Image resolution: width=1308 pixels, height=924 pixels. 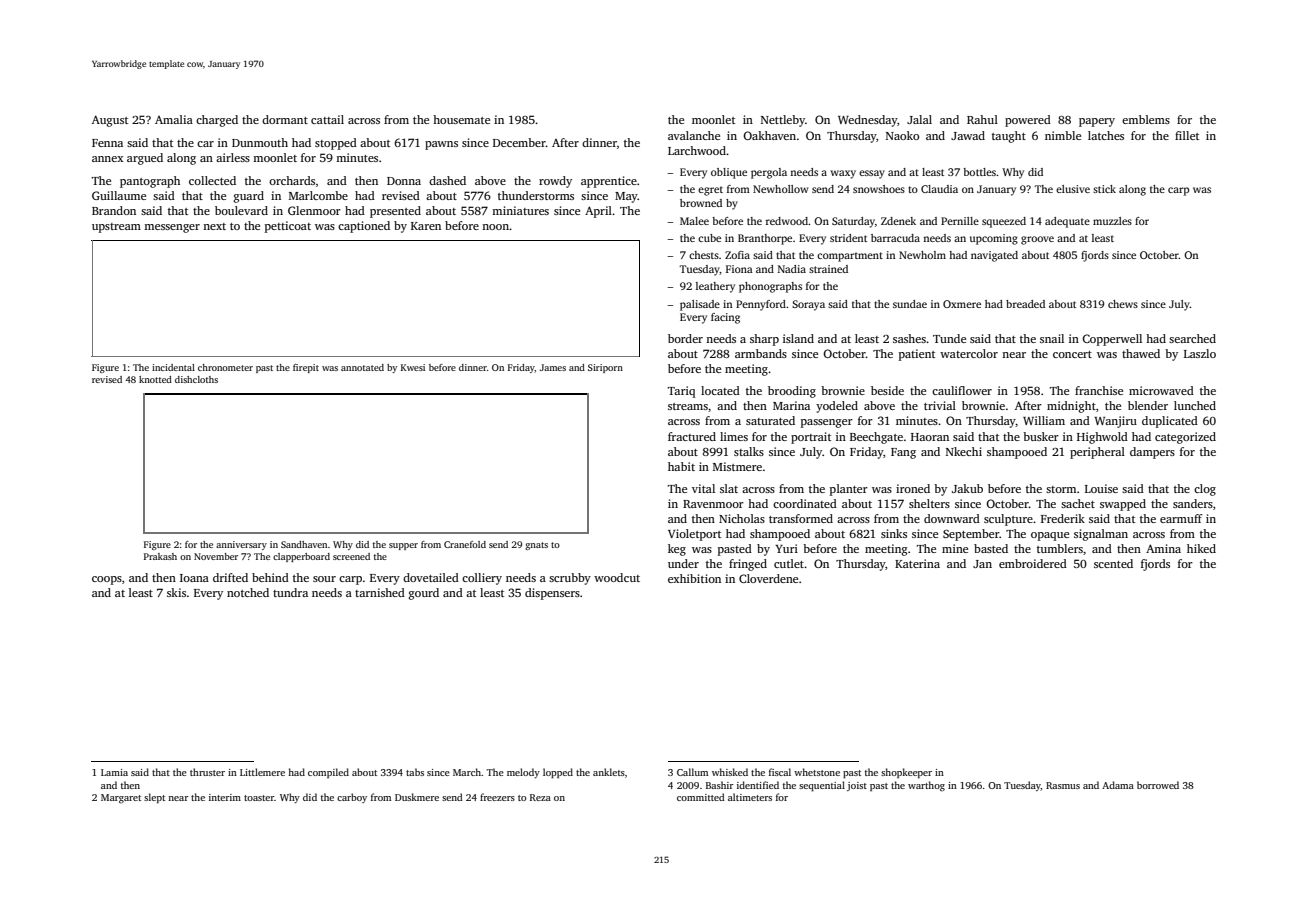 I want to click on Callum, so click(x=692, y=772).
